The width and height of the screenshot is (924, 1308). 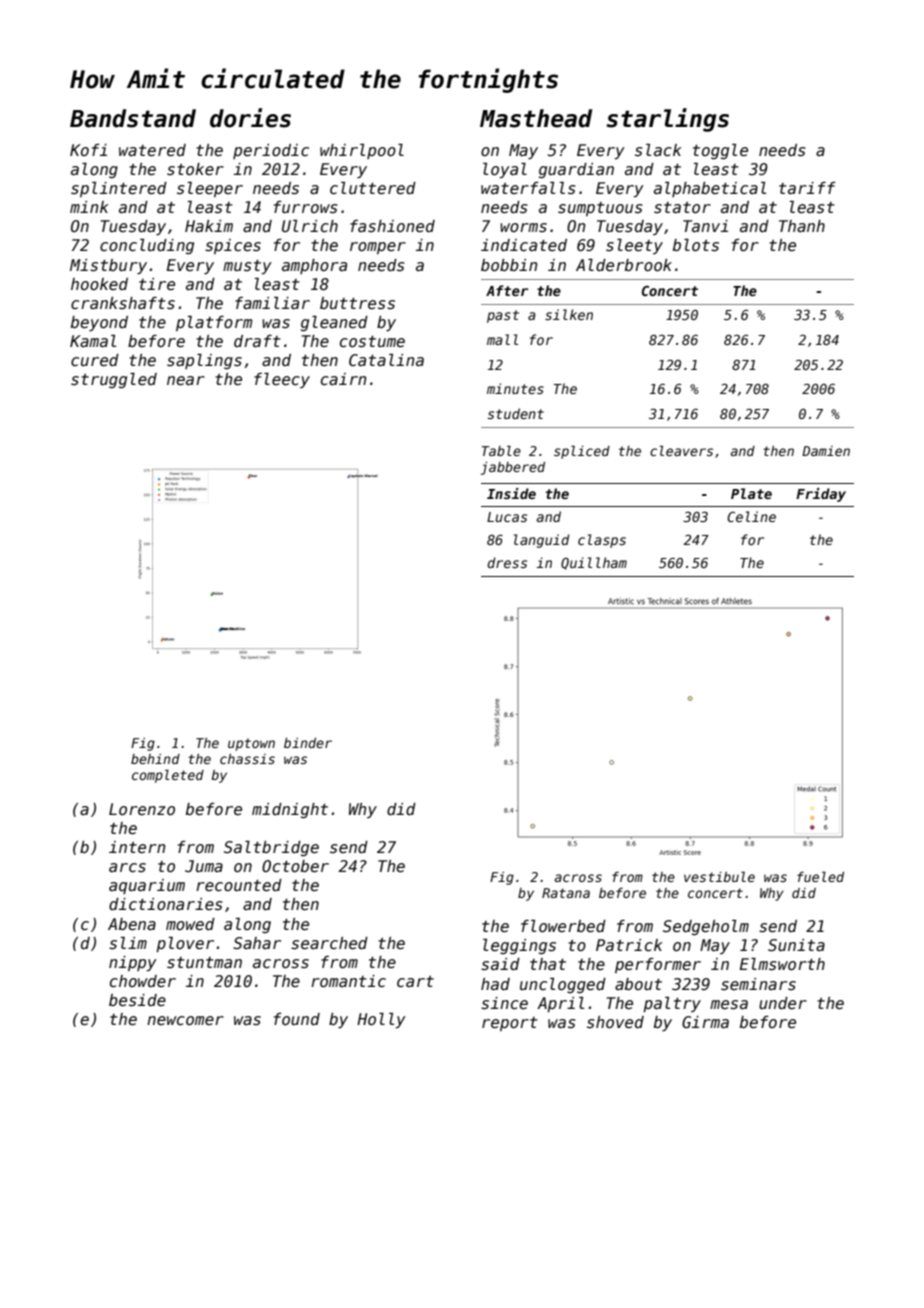 What do you see at coordinates (250, 118) in the screenshot?
I see `dories` at bounding box center [250, 118].
